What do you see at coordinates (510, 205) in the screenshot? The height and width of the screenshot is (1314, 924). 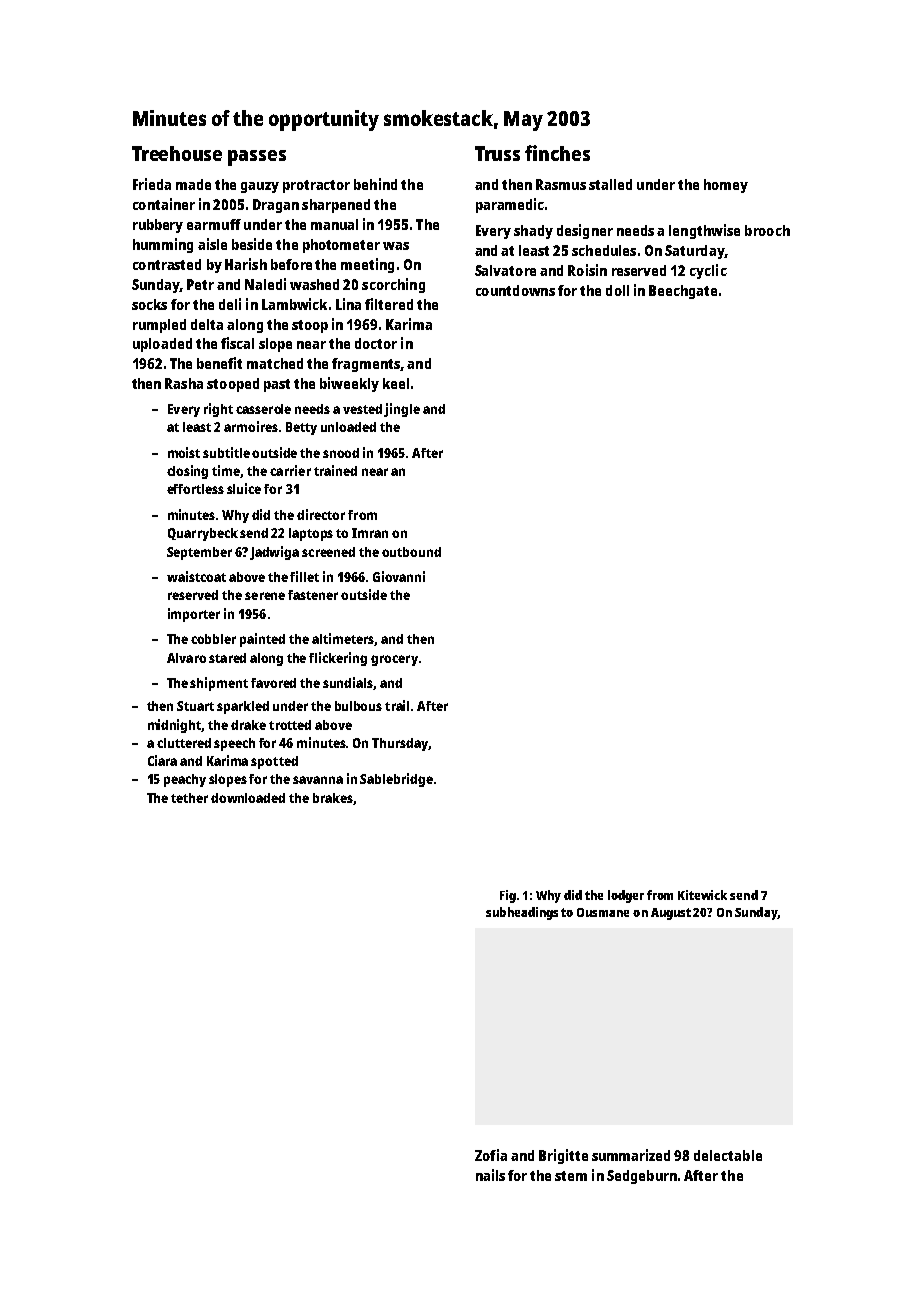 I see `paramedic` at bounding box center [510, 205].
